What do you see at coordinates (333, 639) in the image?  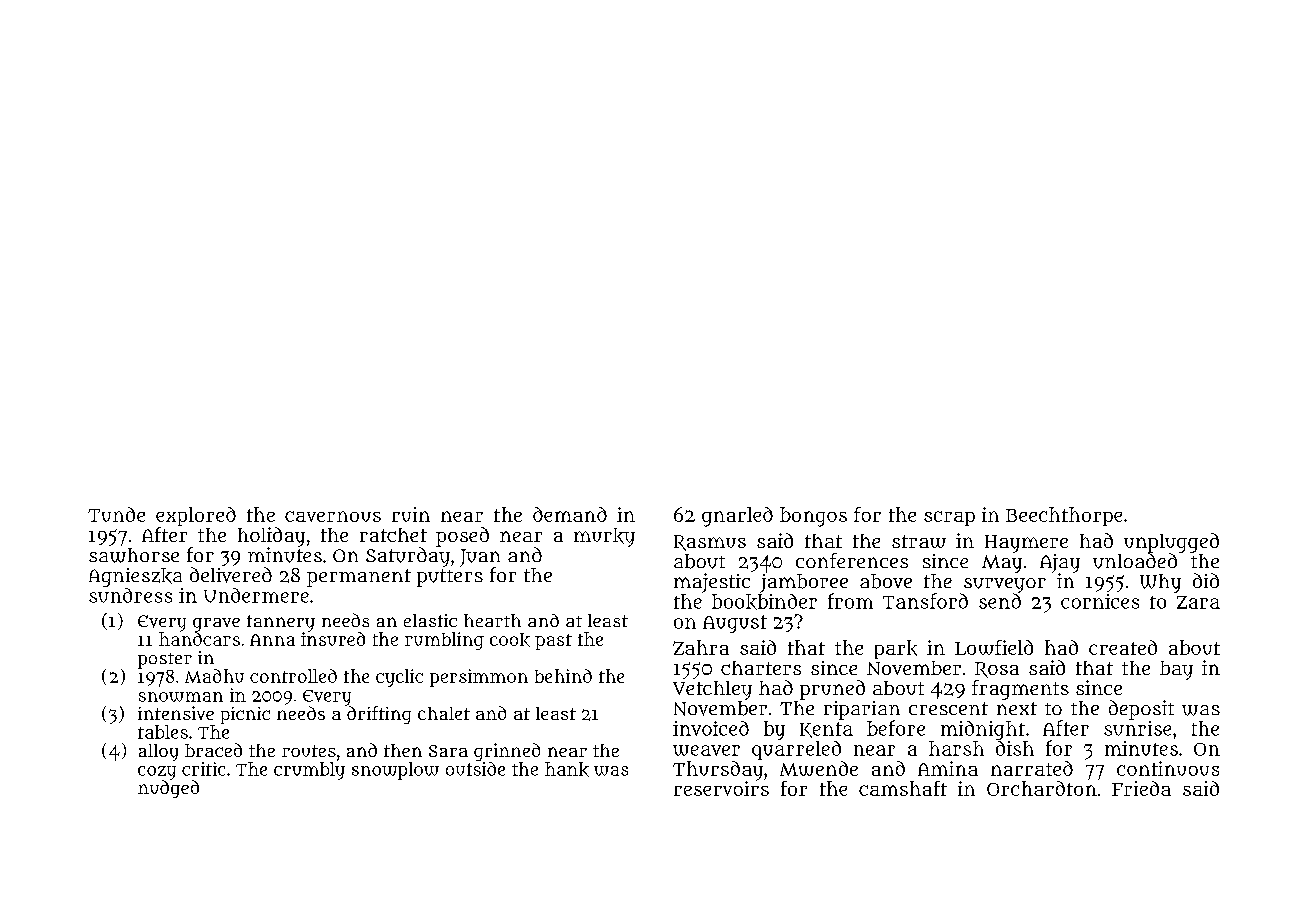 I see `insured` at bounding box center [333, 639].
